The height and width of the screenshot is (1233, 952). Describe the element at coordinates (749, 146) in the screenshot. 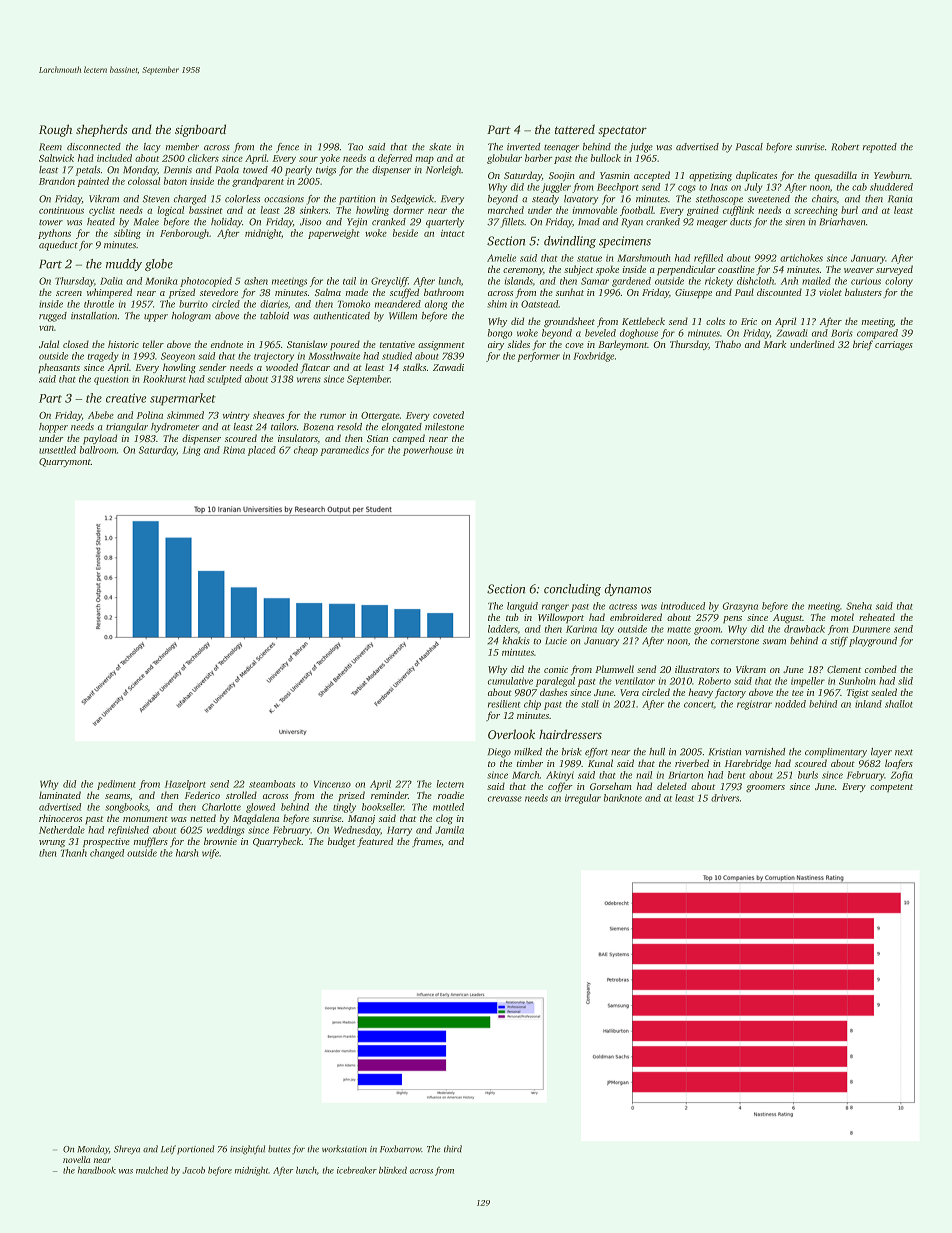

I see `Pascal` at that location.
